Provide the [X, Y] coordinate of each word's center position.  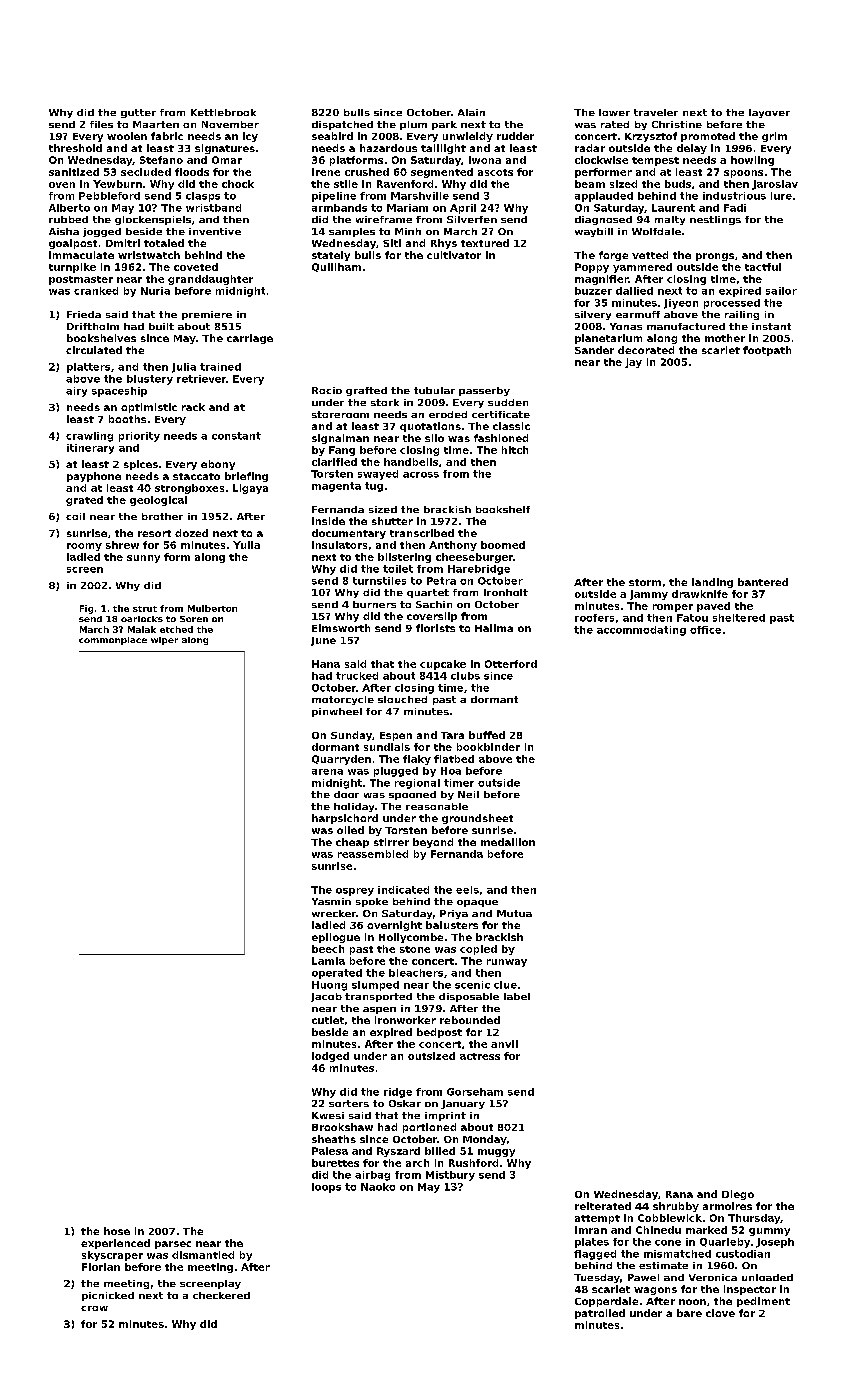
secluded [146, 172]
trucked [357, 676]
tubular [434, 390]
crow [94, 1308]
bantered [763, 582]
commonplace [113, 641]
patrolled [600, 1314]
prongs [715, 257]
